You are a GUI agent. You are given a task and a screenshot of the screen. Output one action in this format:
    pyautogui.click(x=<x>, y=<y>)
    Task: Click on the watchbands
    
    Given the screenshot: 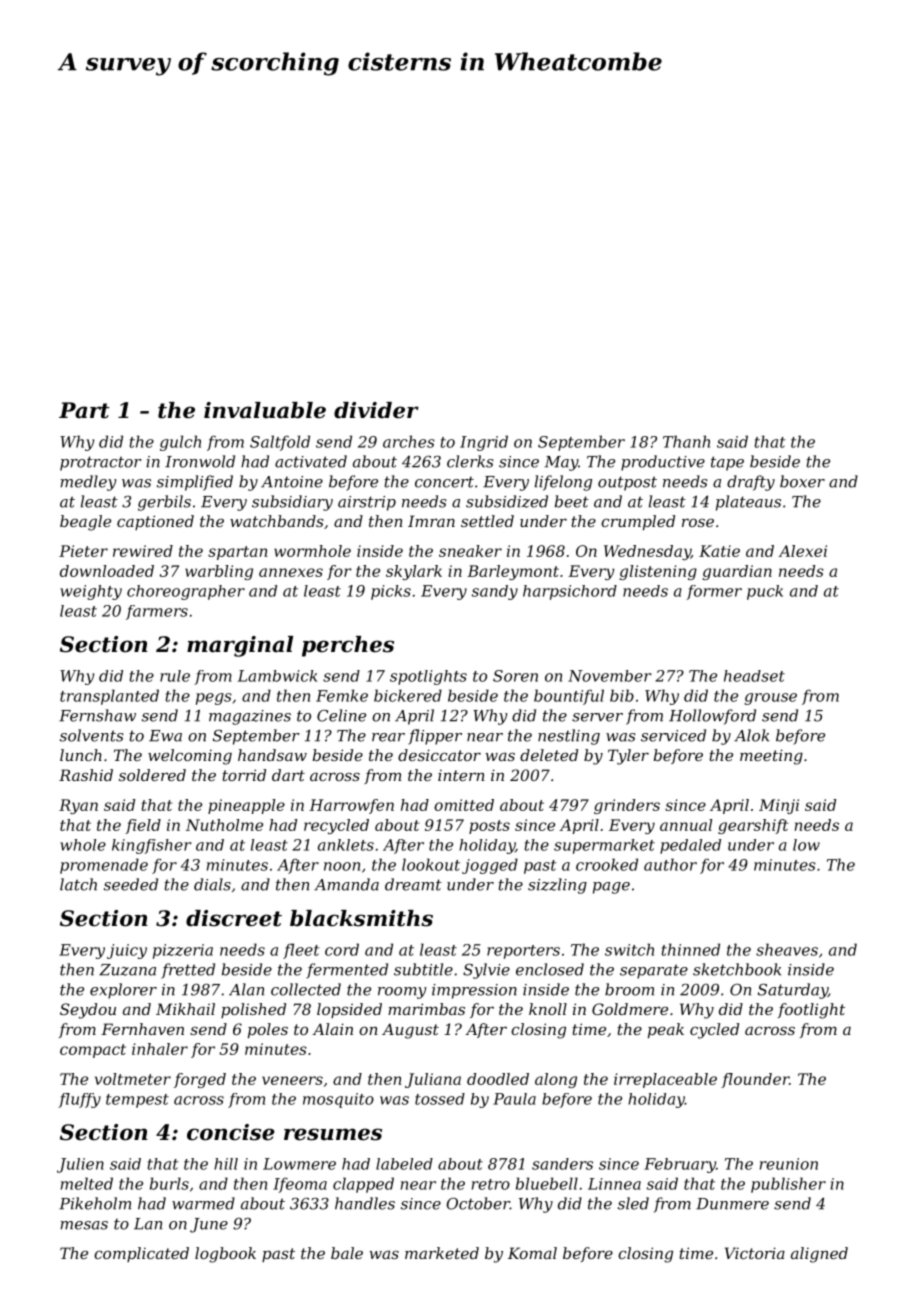 What is the action you would take?
    pyautogui.click(x=277, y=521)
